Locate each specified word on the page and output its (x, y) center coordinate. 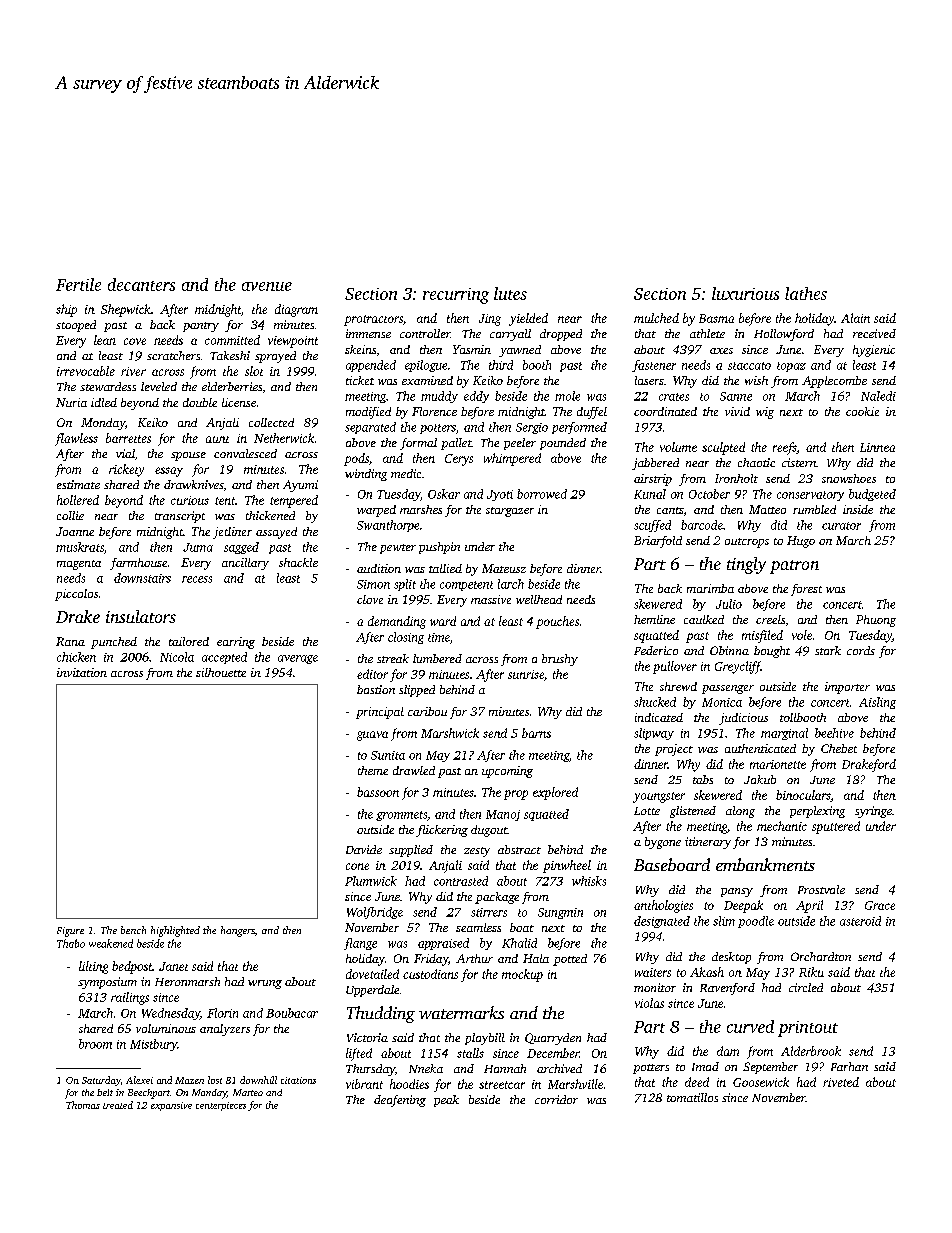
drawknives (194, 484)
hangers (238, 931)
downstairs (142, 578)
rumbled (814, 509)
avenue (267, 286)
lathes (806, 293)
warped (376, 511)
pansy (737, 892)
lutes (510, 293)
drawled (414, 770)
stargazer (510, 512)
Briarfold (658, 542)
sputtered (836, 827)
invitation (82, 672)
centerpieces (221, 1106)
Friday (431, 960)
